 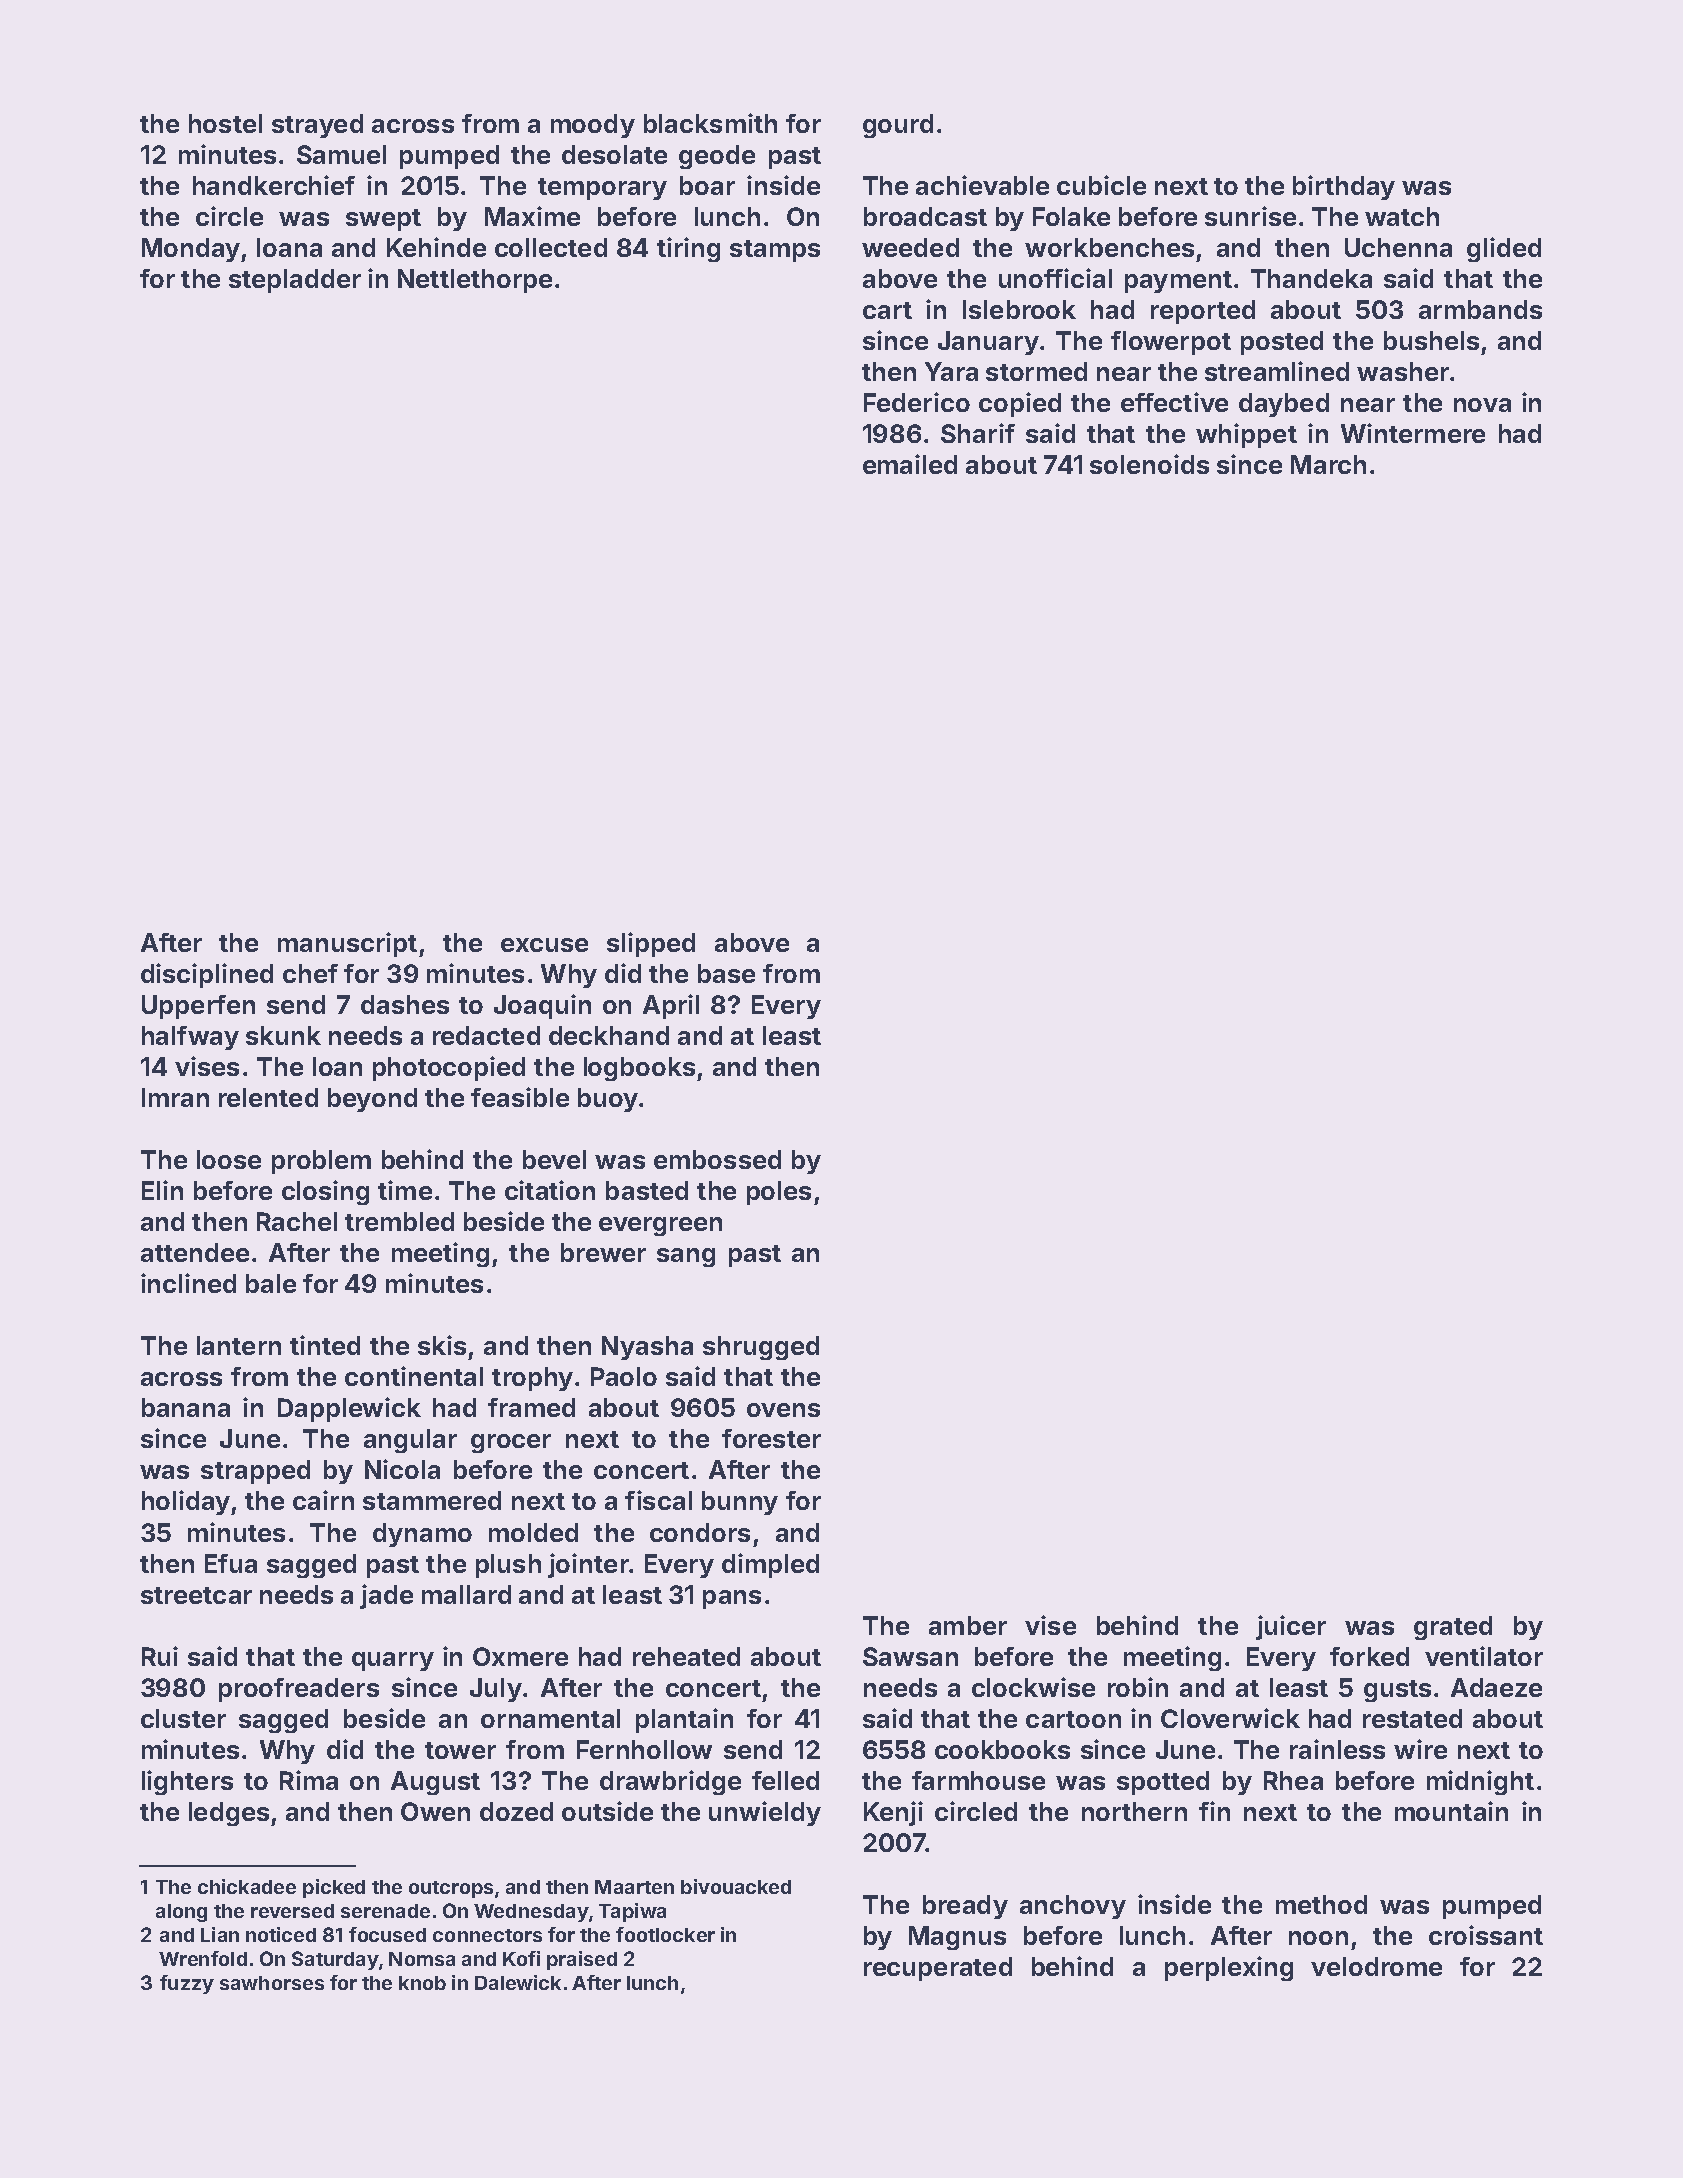 I want to click on base, so click(x=726, y=973).
